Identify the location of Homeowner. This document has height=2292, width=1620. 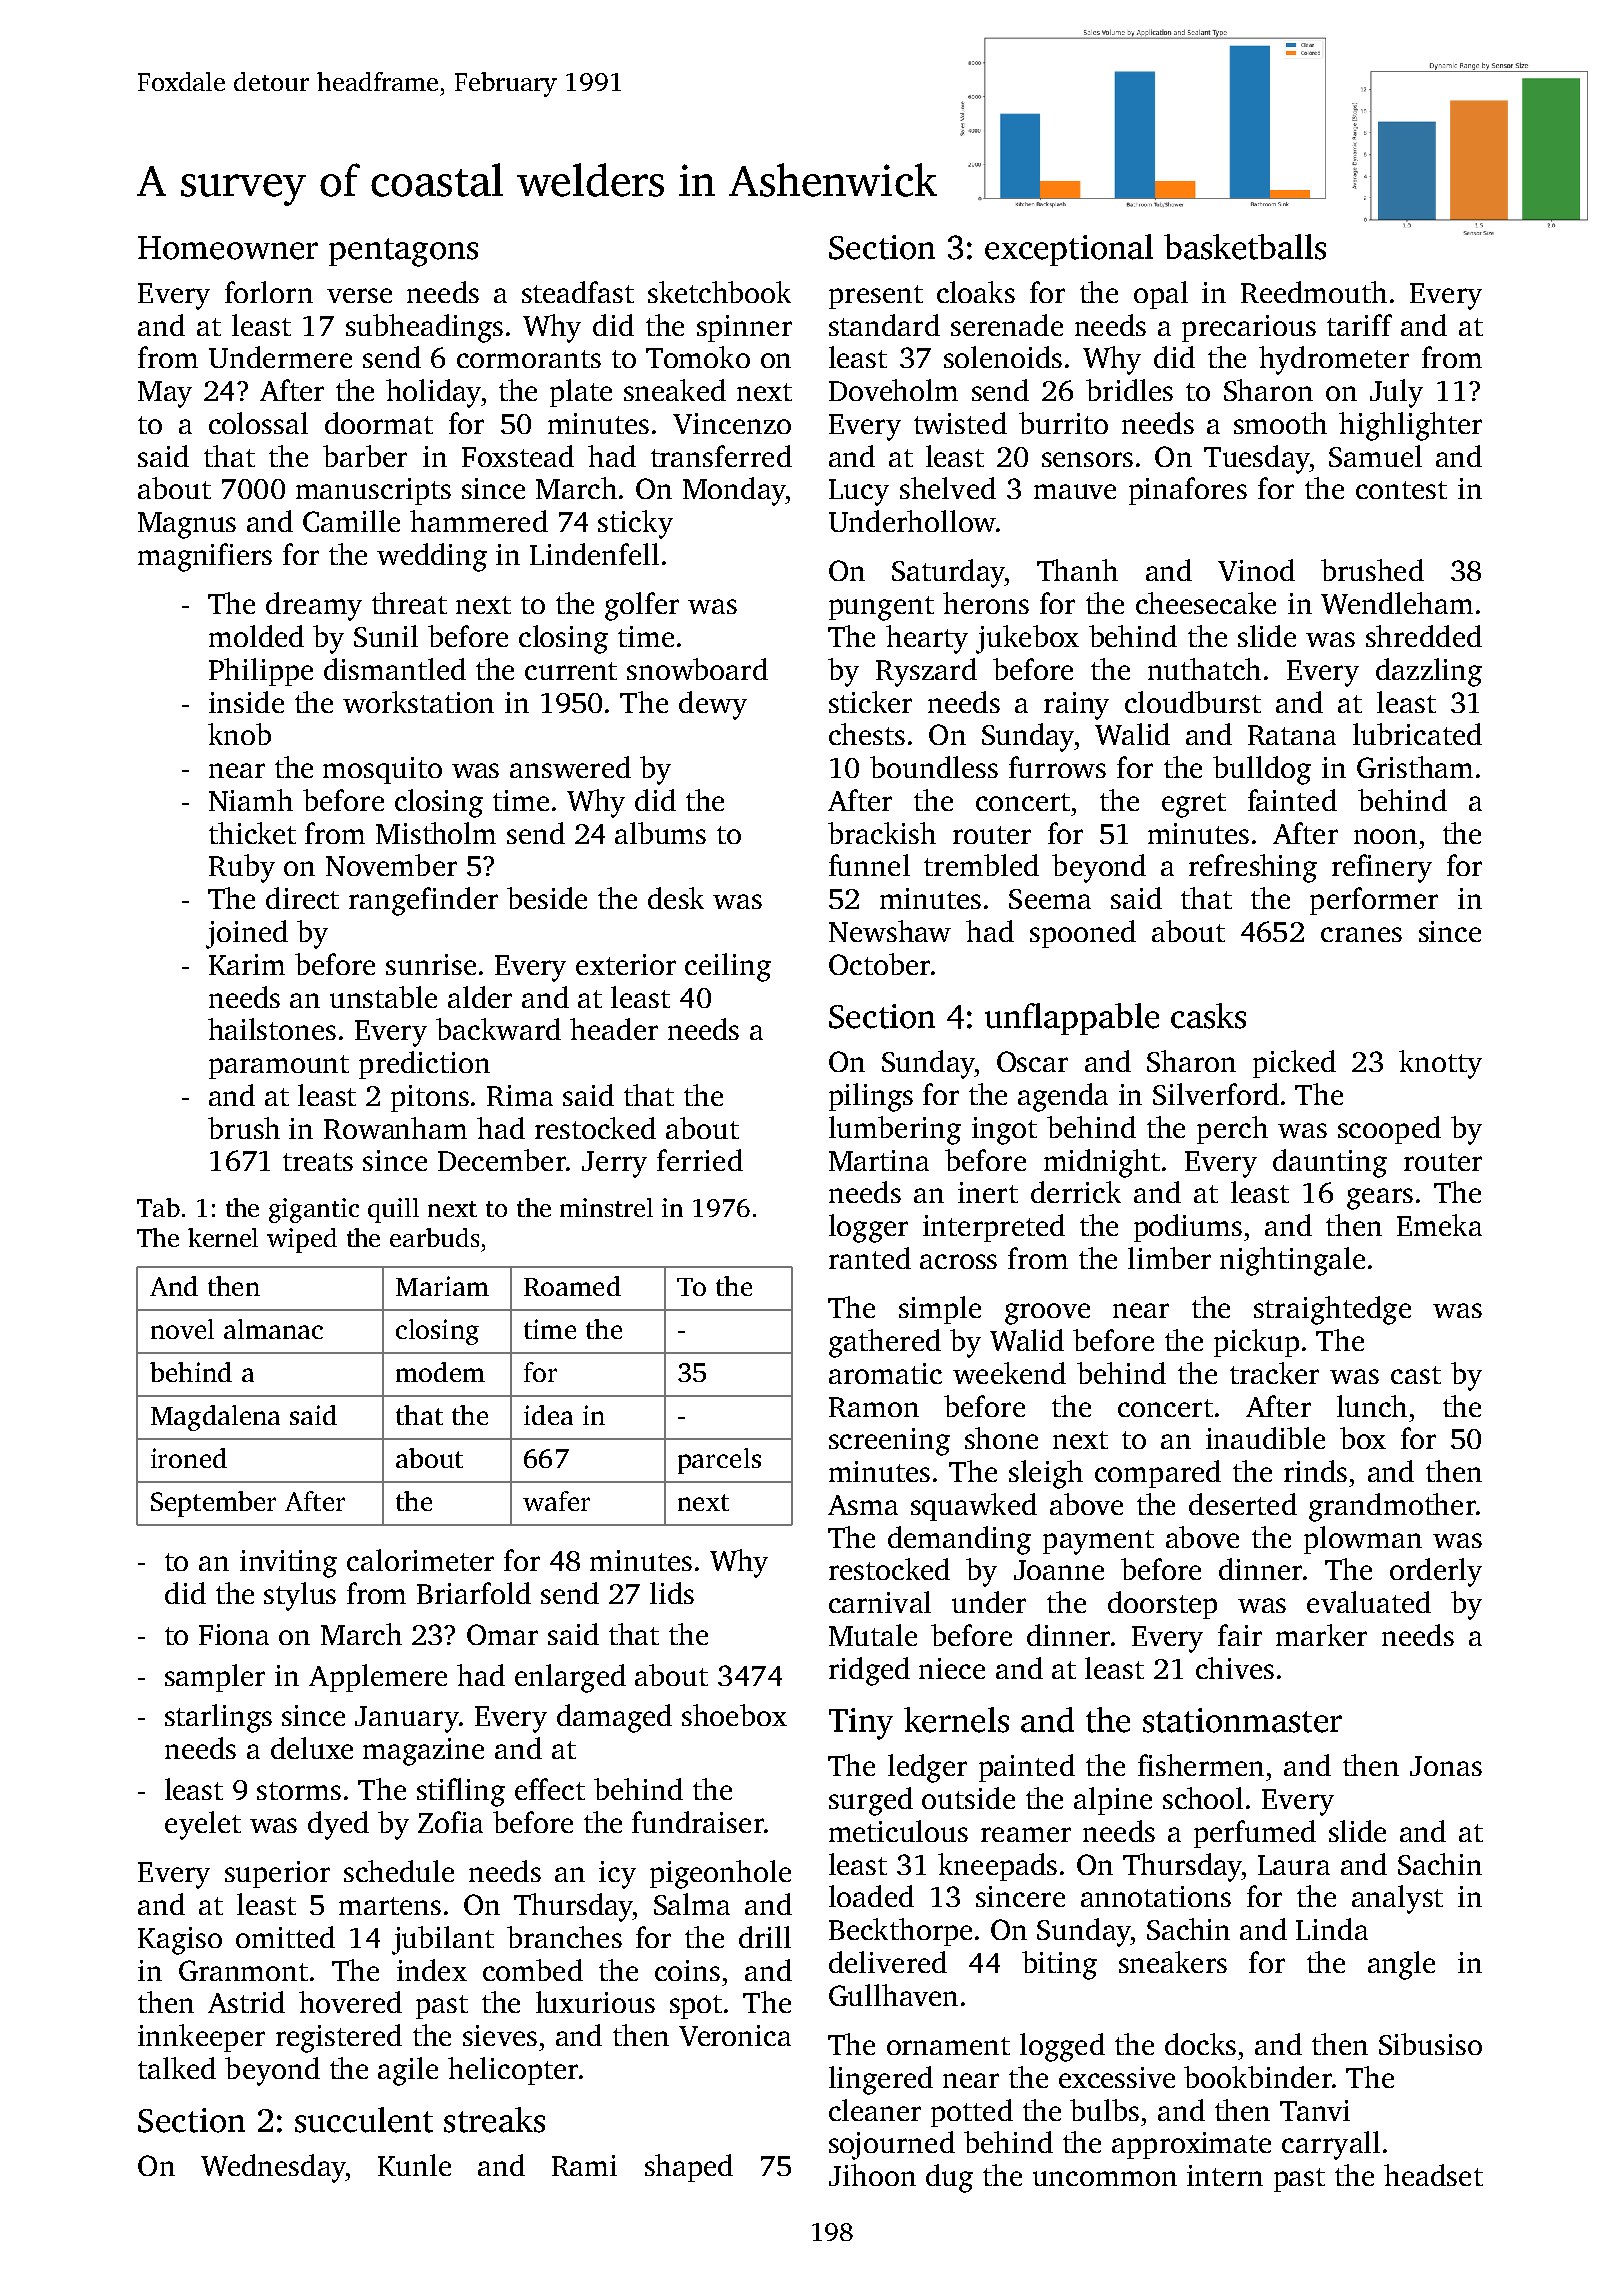
(228, 248).
